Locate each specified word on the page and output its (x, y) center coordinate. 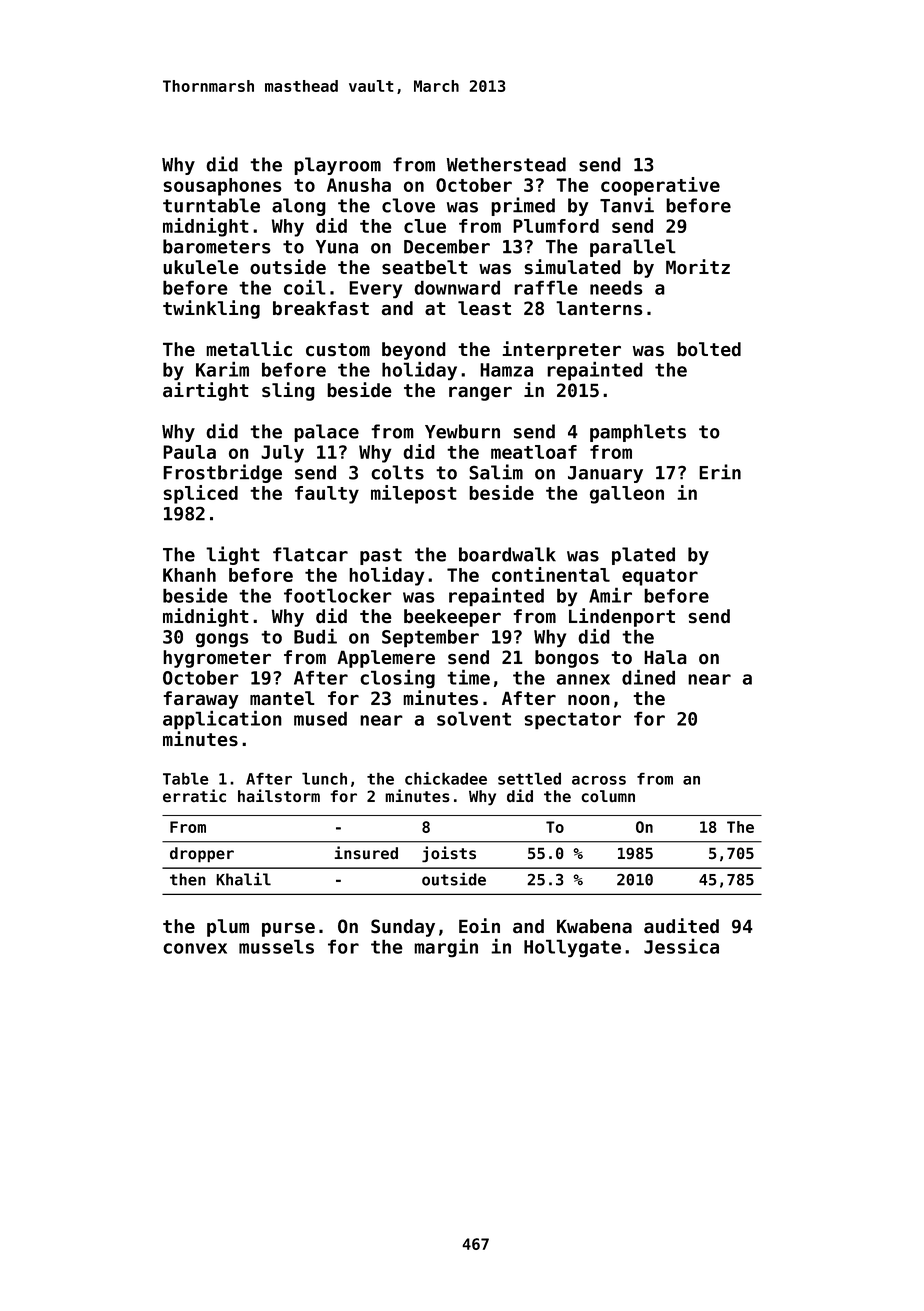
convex (195, 948)
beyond (414, 351)
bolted (709, 349)
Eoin (479, 926)
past (381, 556)
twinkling (211, 309)
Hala (665, 657)
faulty (327, 495)
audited (681, 926)
